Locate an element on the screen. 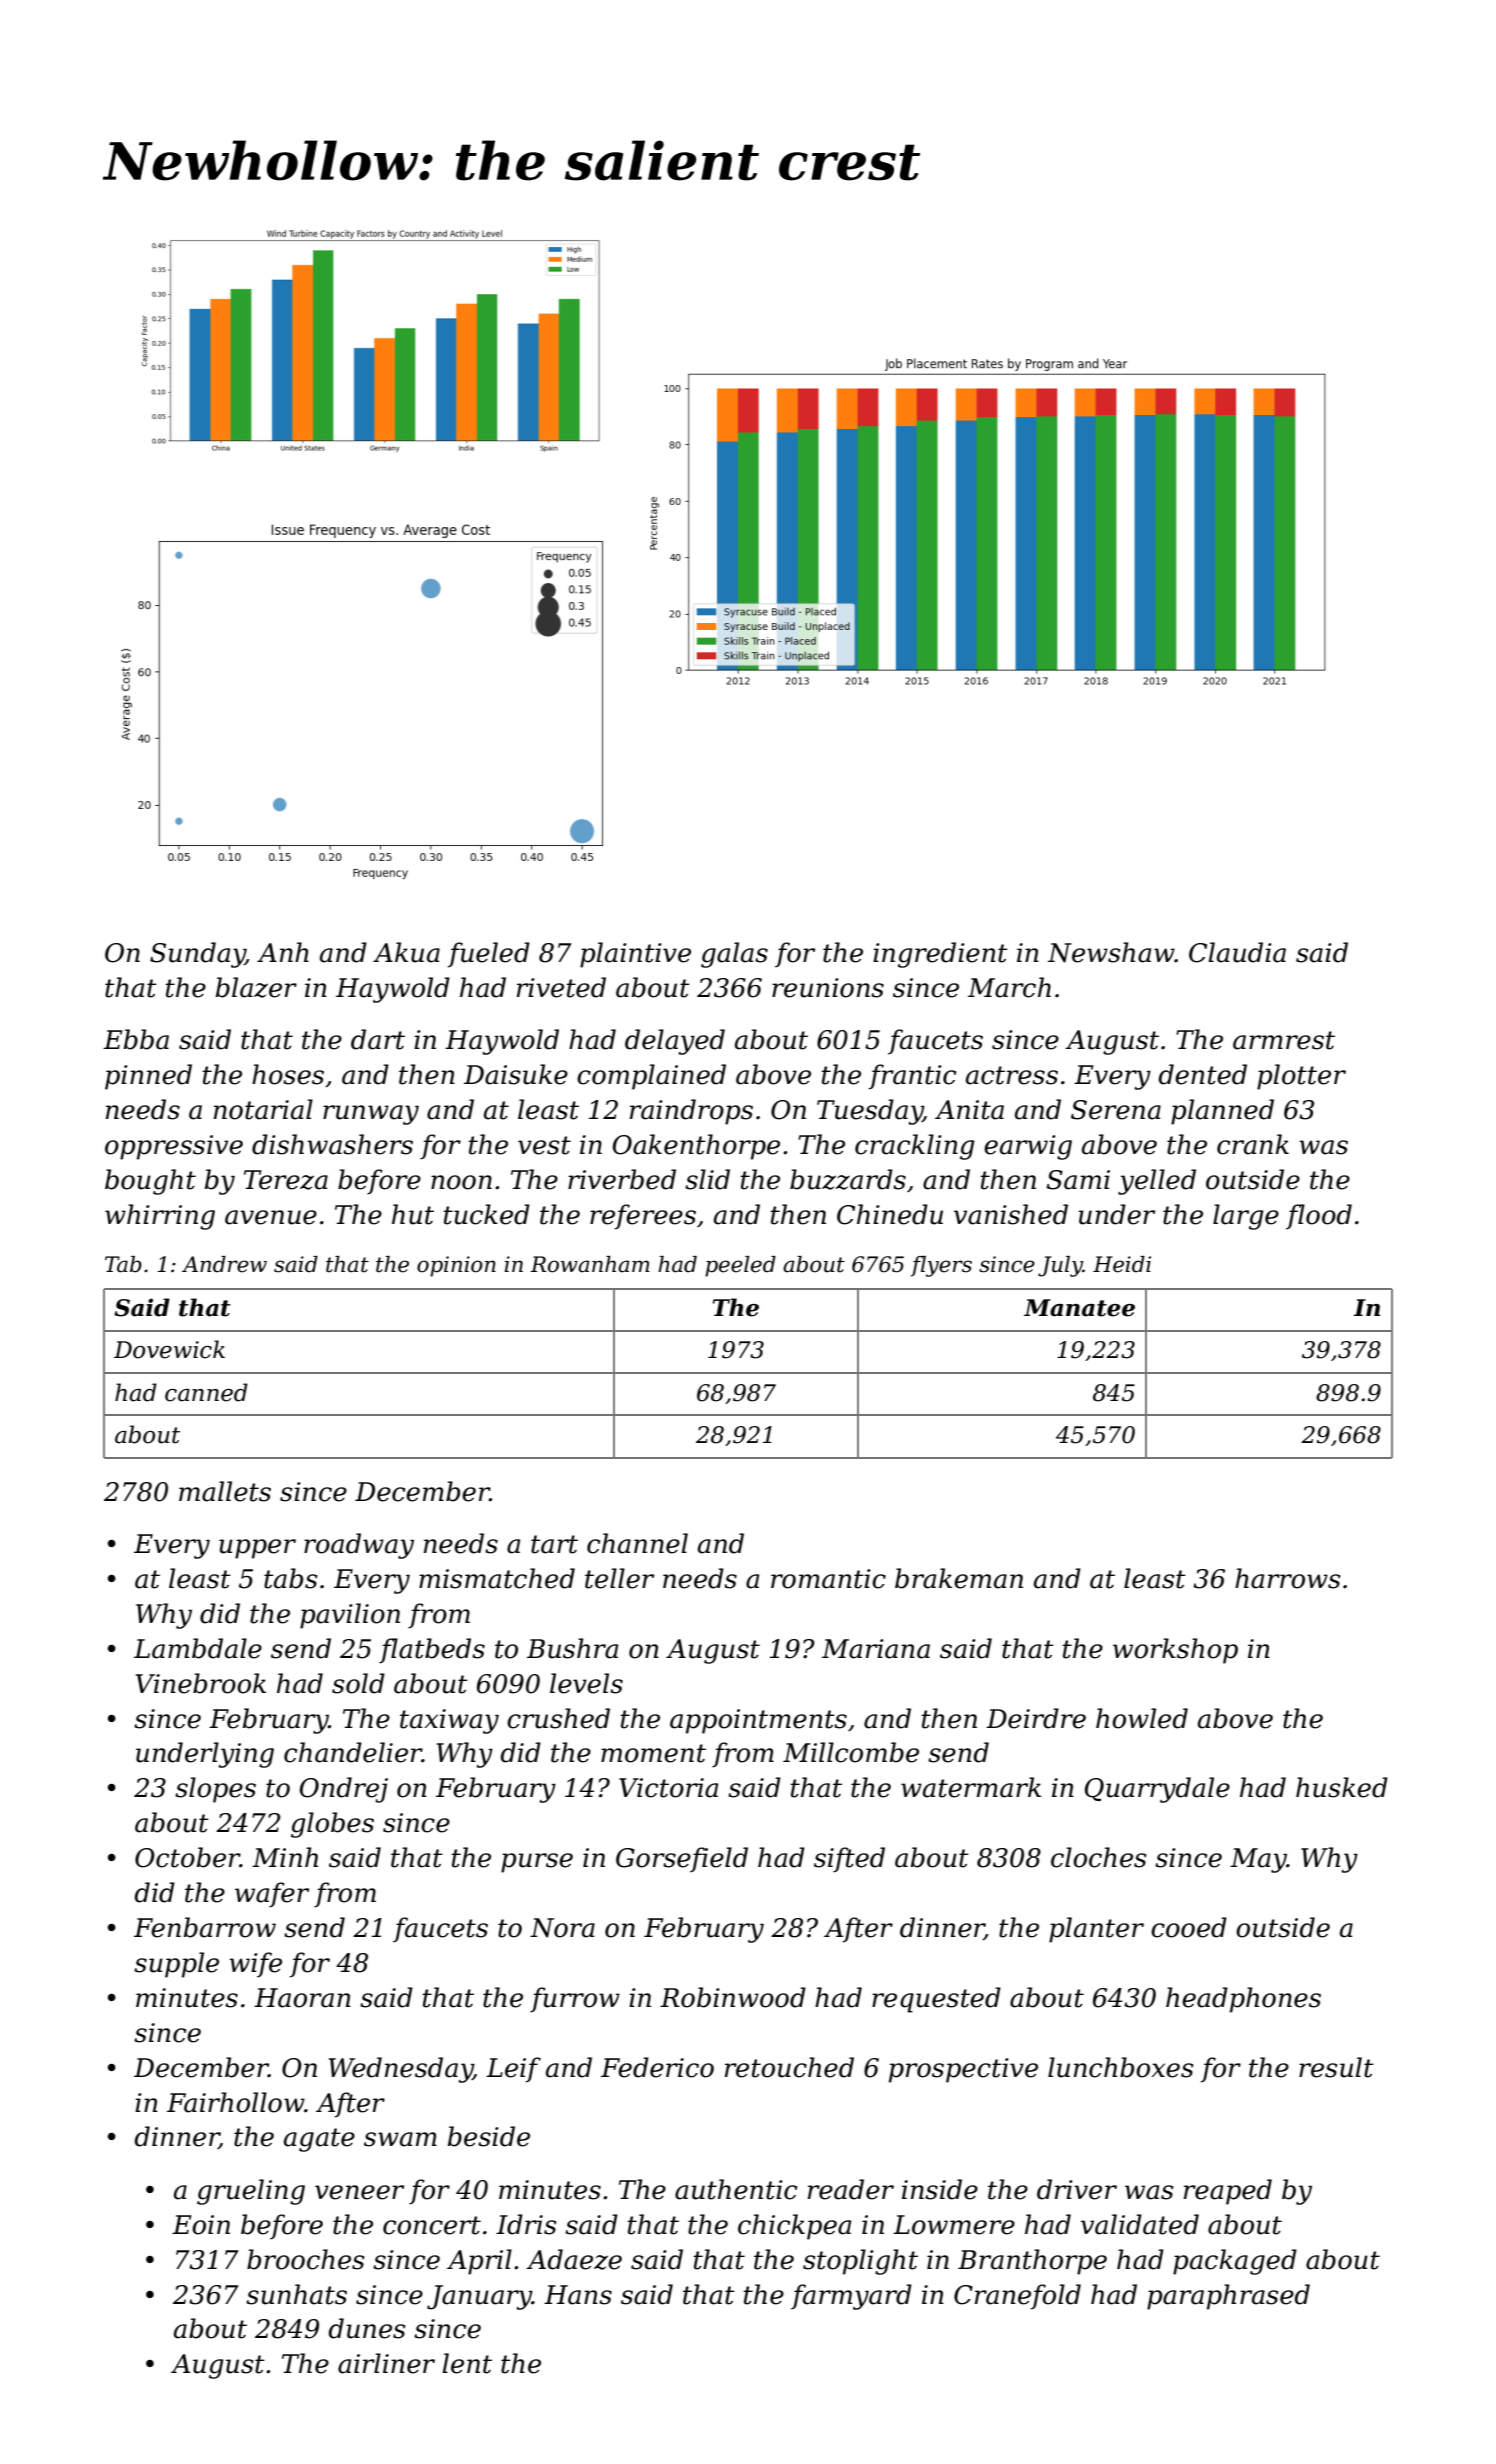  result is located at coordinates (1336, 2067).
